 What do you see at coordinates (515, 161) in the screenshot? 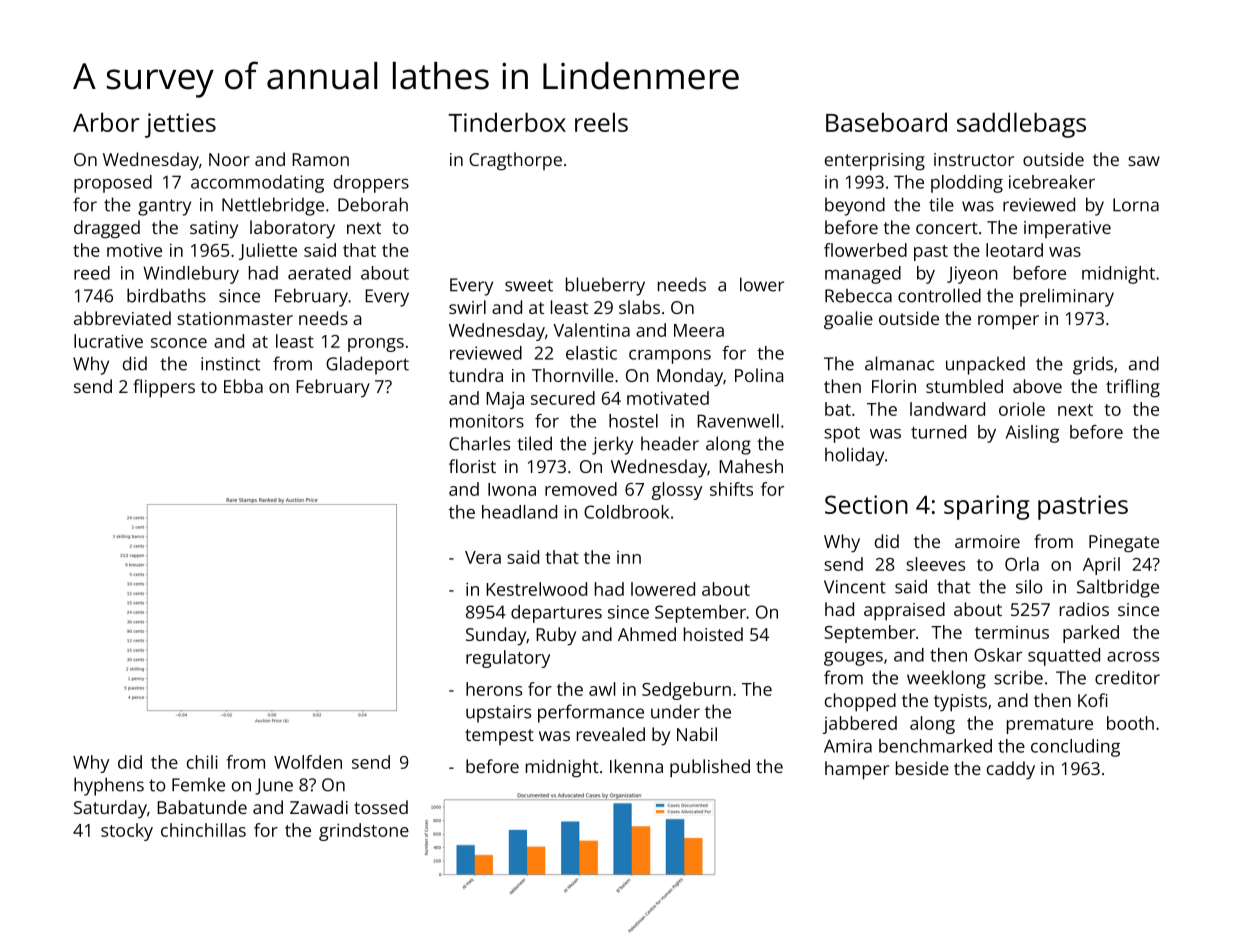
I see `Cragthorpe` at bounding box center [515, 161].
